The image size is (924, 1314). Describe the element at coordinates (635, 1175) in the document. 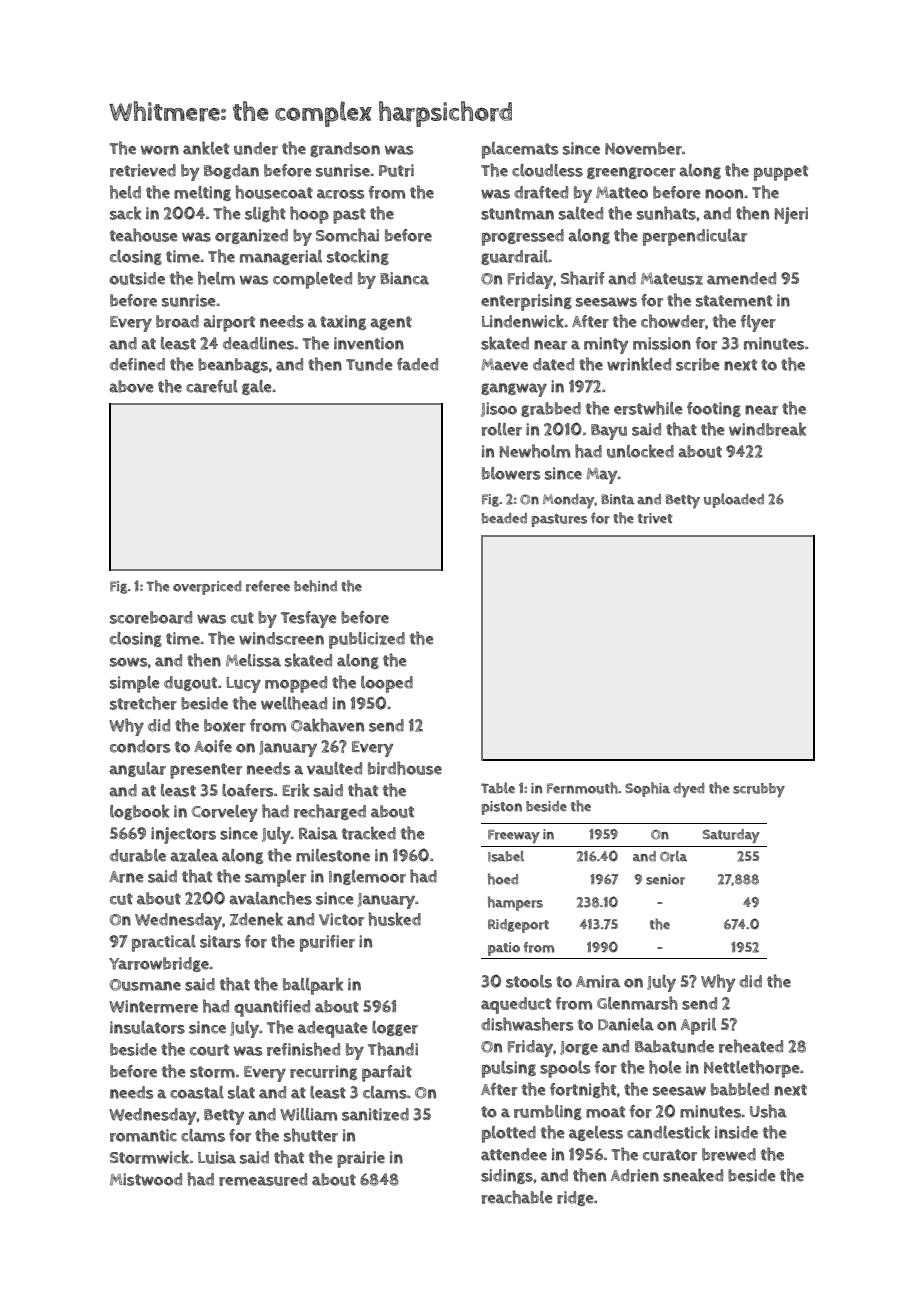

I see `Adrien` at that location.
